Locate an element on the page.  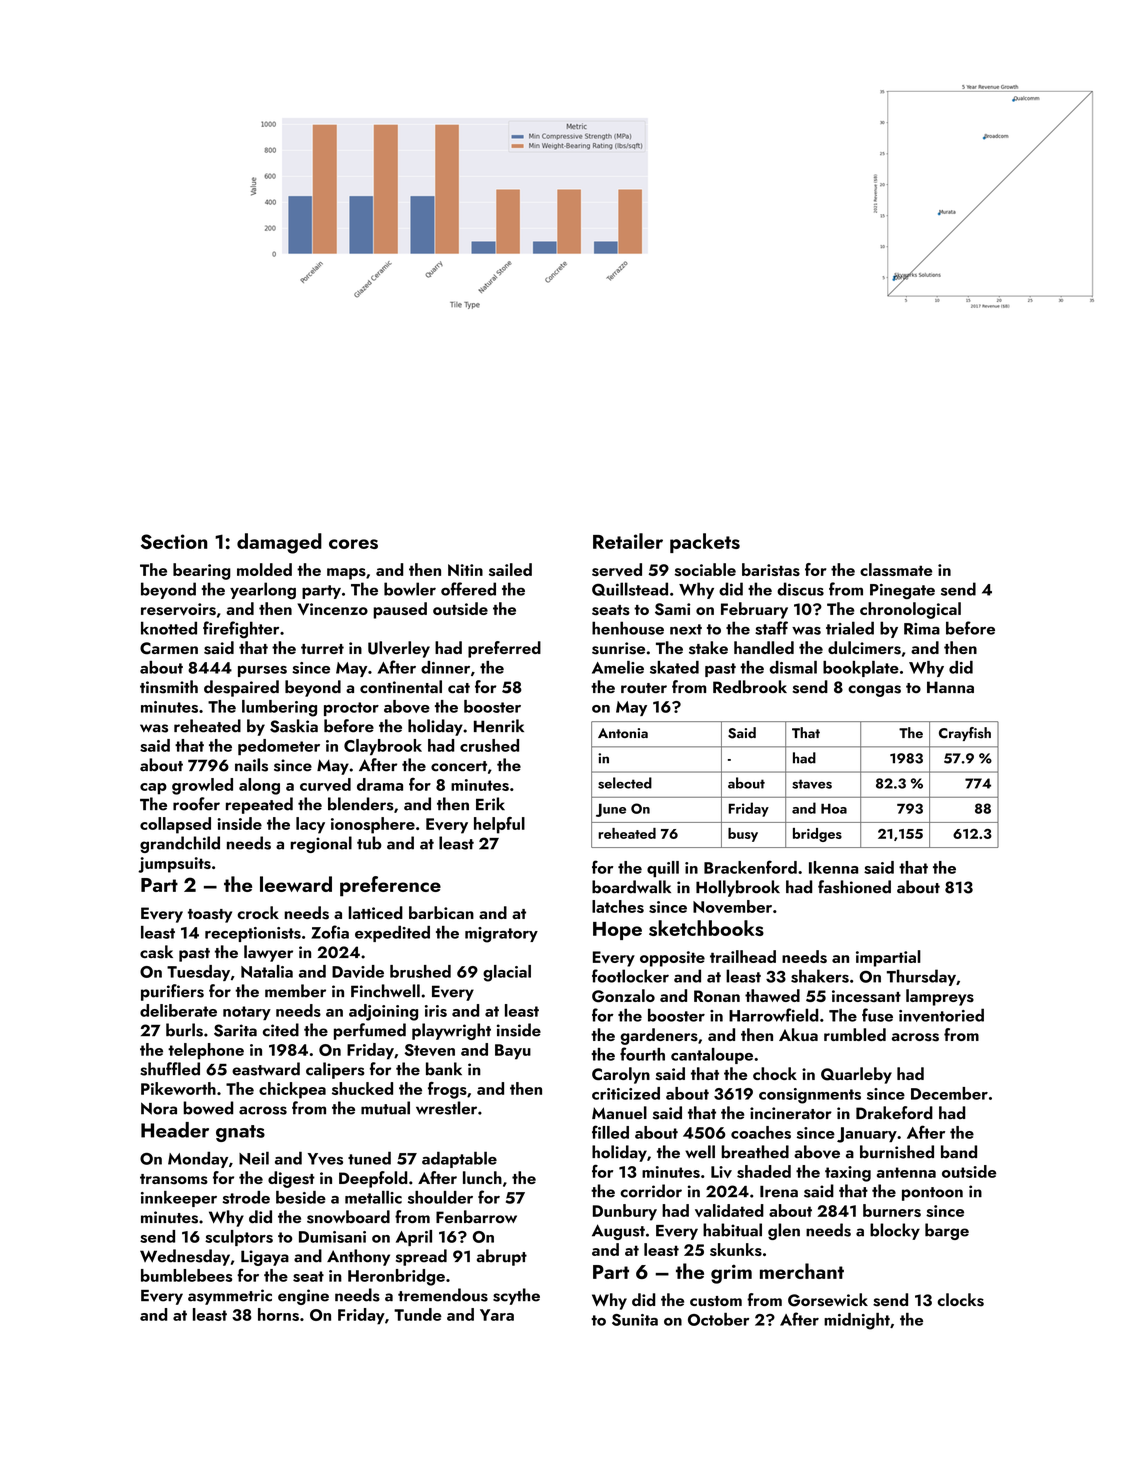
sculptors is located at coordinates (239, 1238).
